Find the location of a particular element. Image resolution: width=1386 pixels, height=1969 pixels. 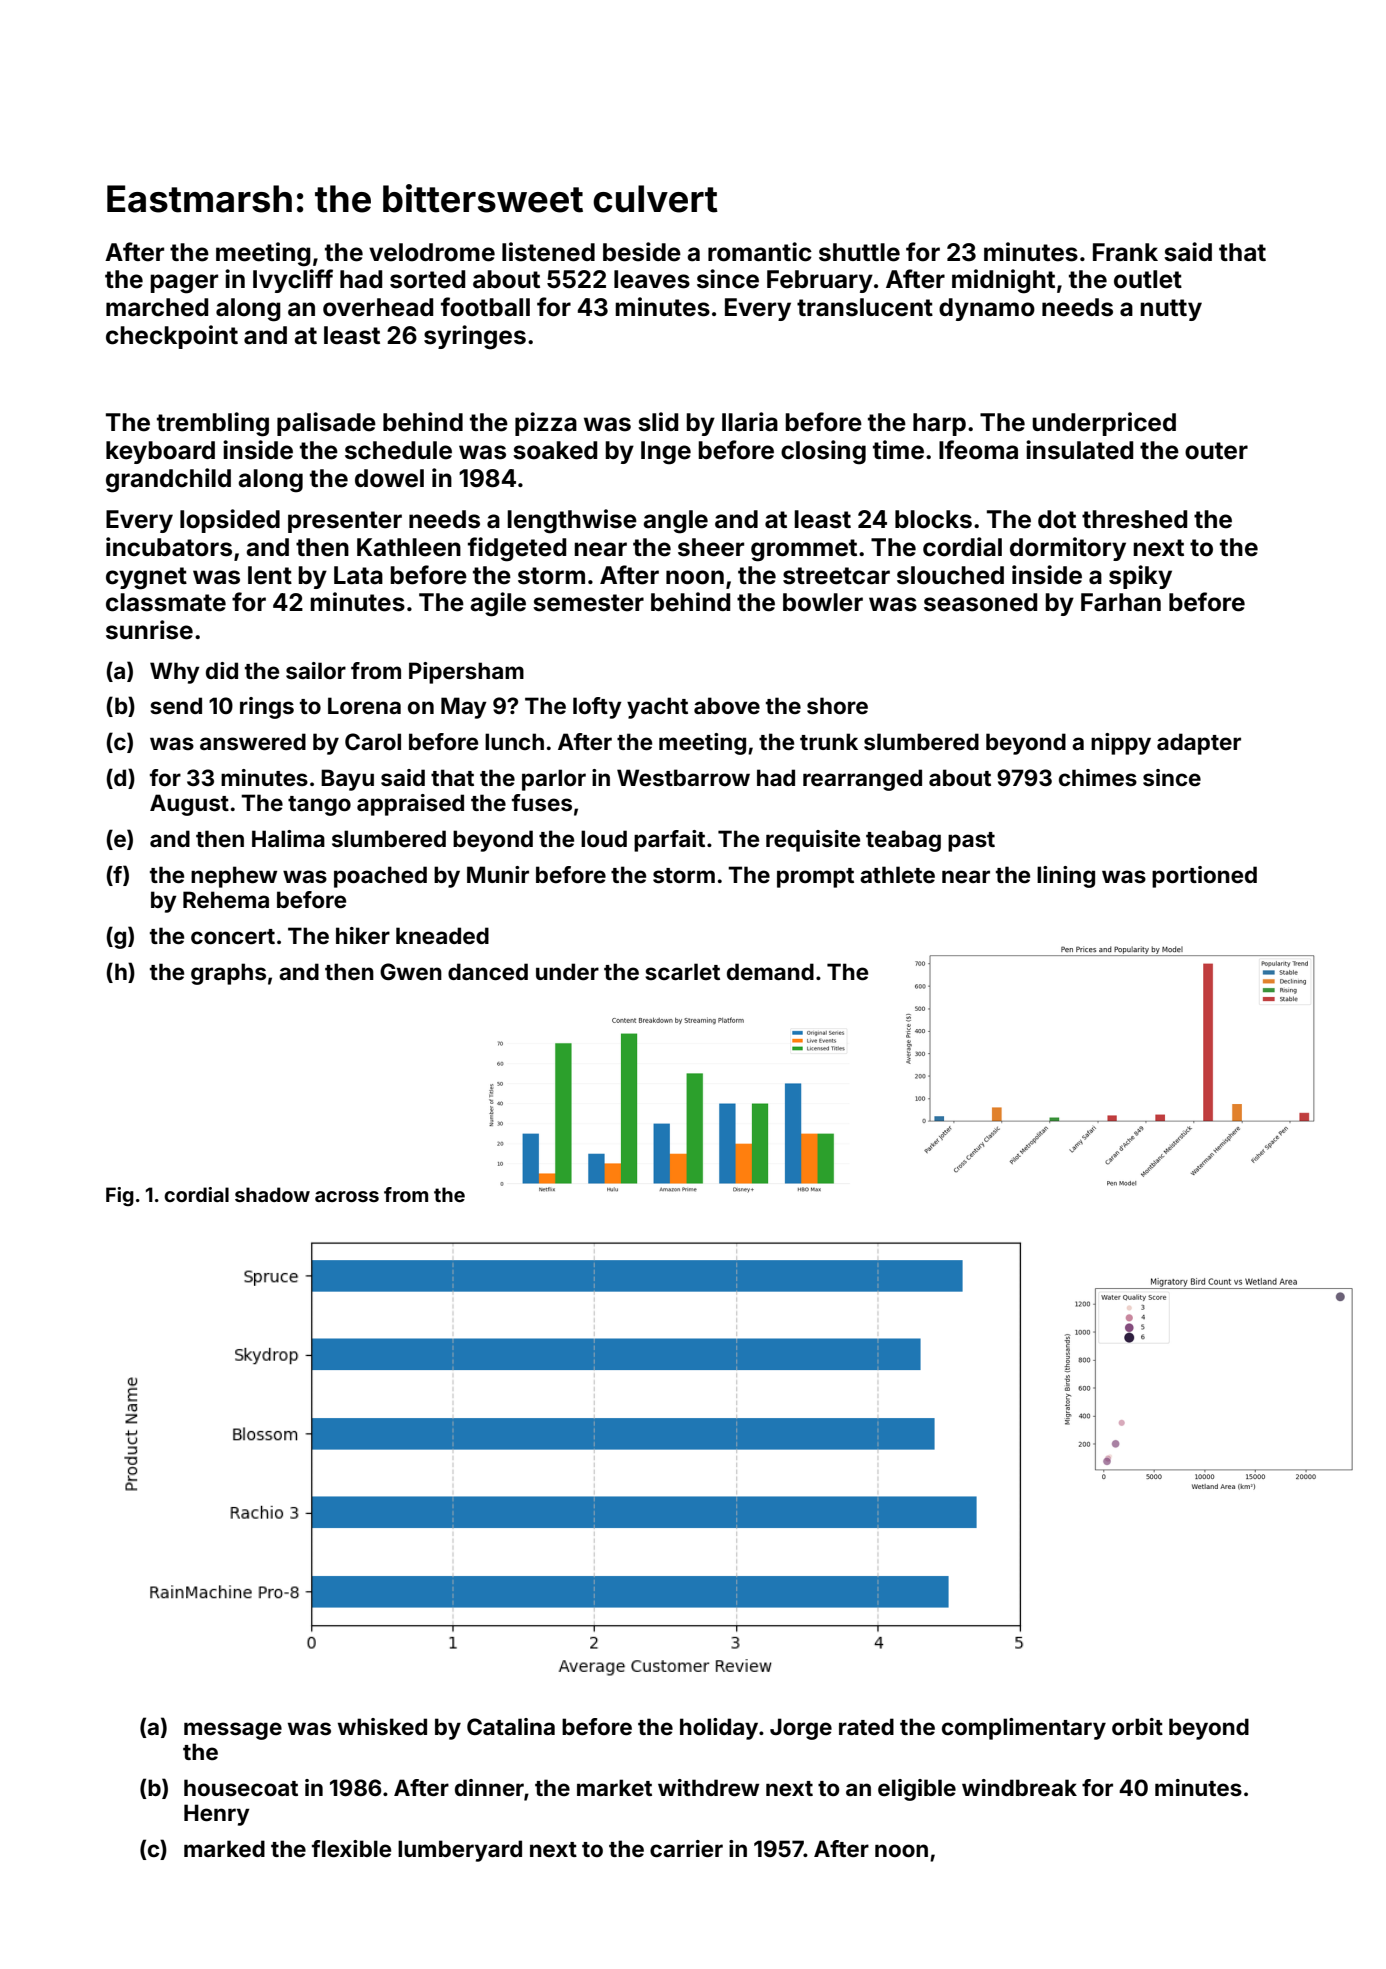

velodrome is located at coordinates (432, 252).
